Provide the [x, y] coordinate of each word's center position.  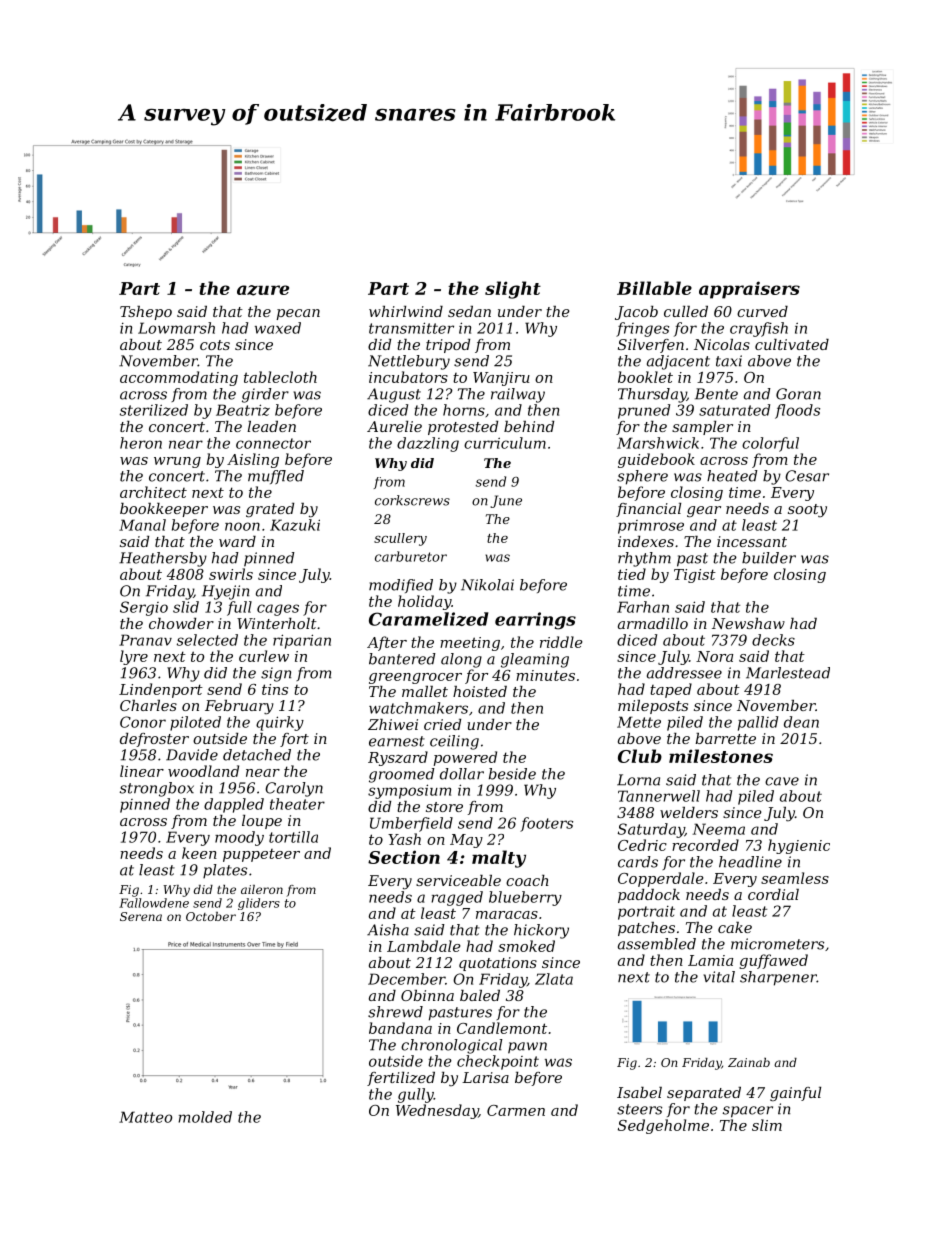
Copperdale [661, 879]
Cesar [807, 476]
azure [263, 290]
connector [273, 443]
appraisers [749, 290]
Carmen [516, 1110]
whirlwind [406, 311]
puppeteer [261, 855]
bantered [402, 659]
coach [527, 880]
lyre [134, 657]
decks [773, 640]
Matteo [145, 1117]
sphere [642, 477]
